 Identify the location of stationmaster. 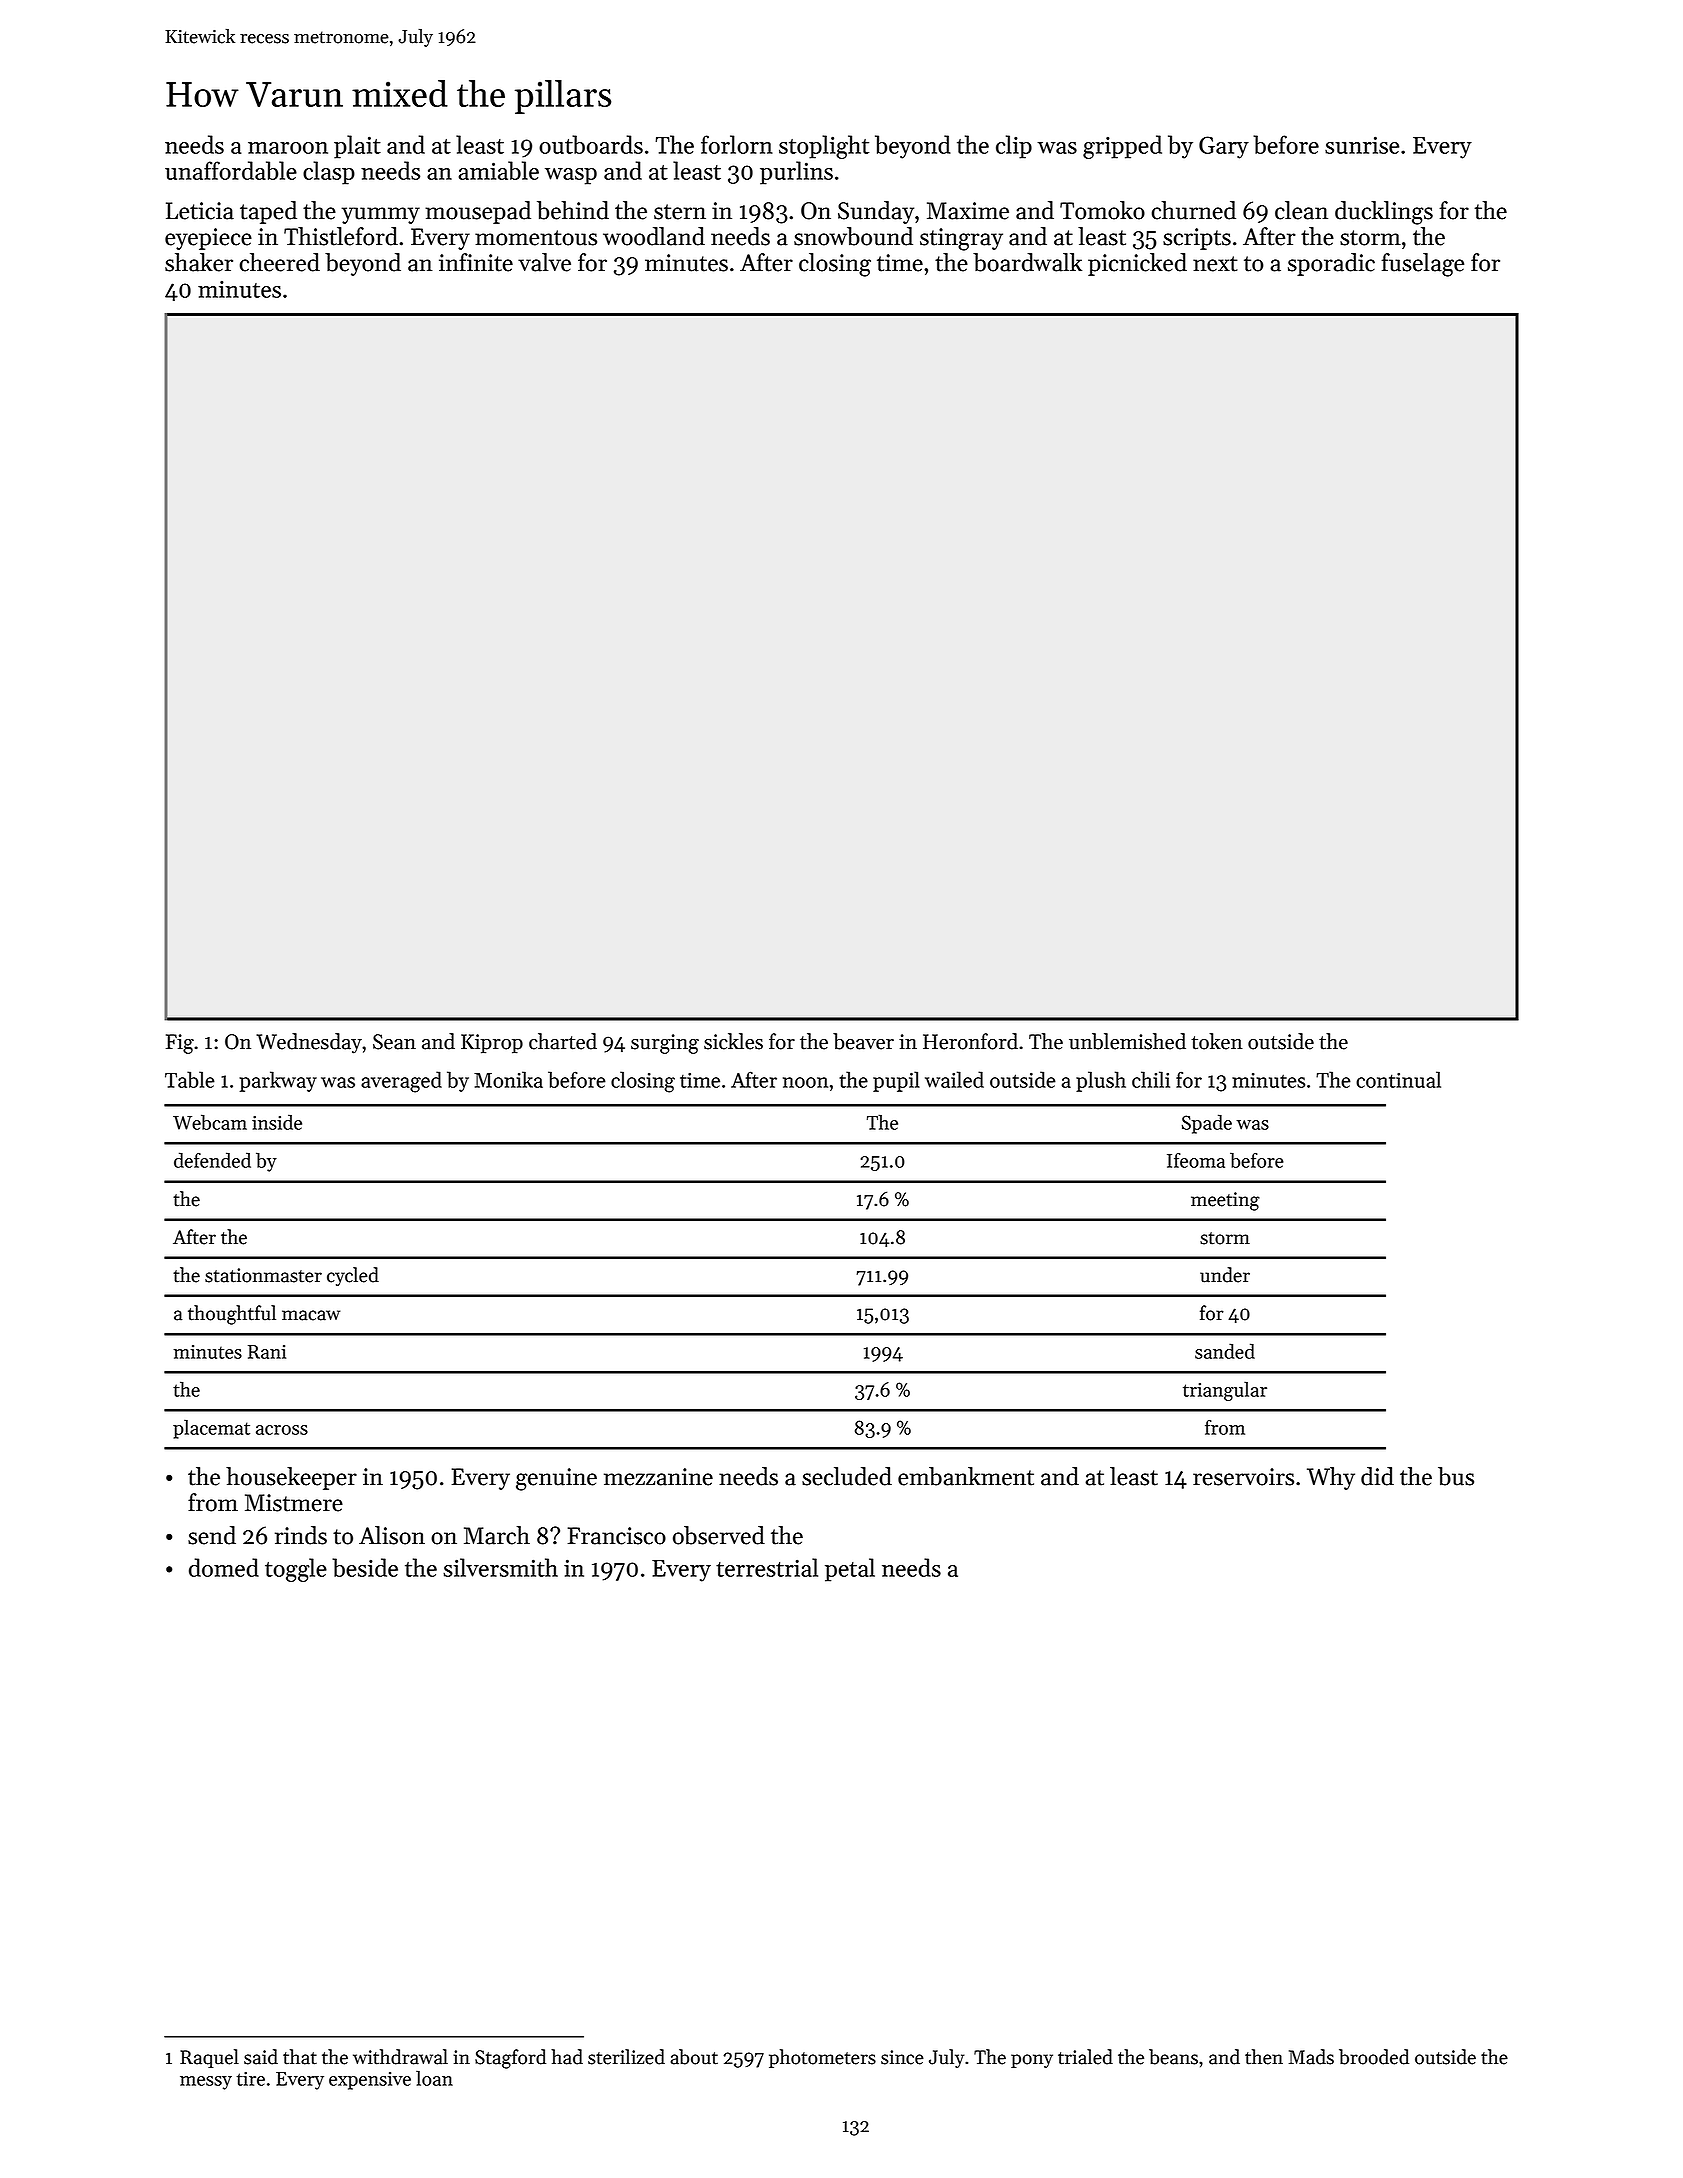
(263, 1275).
